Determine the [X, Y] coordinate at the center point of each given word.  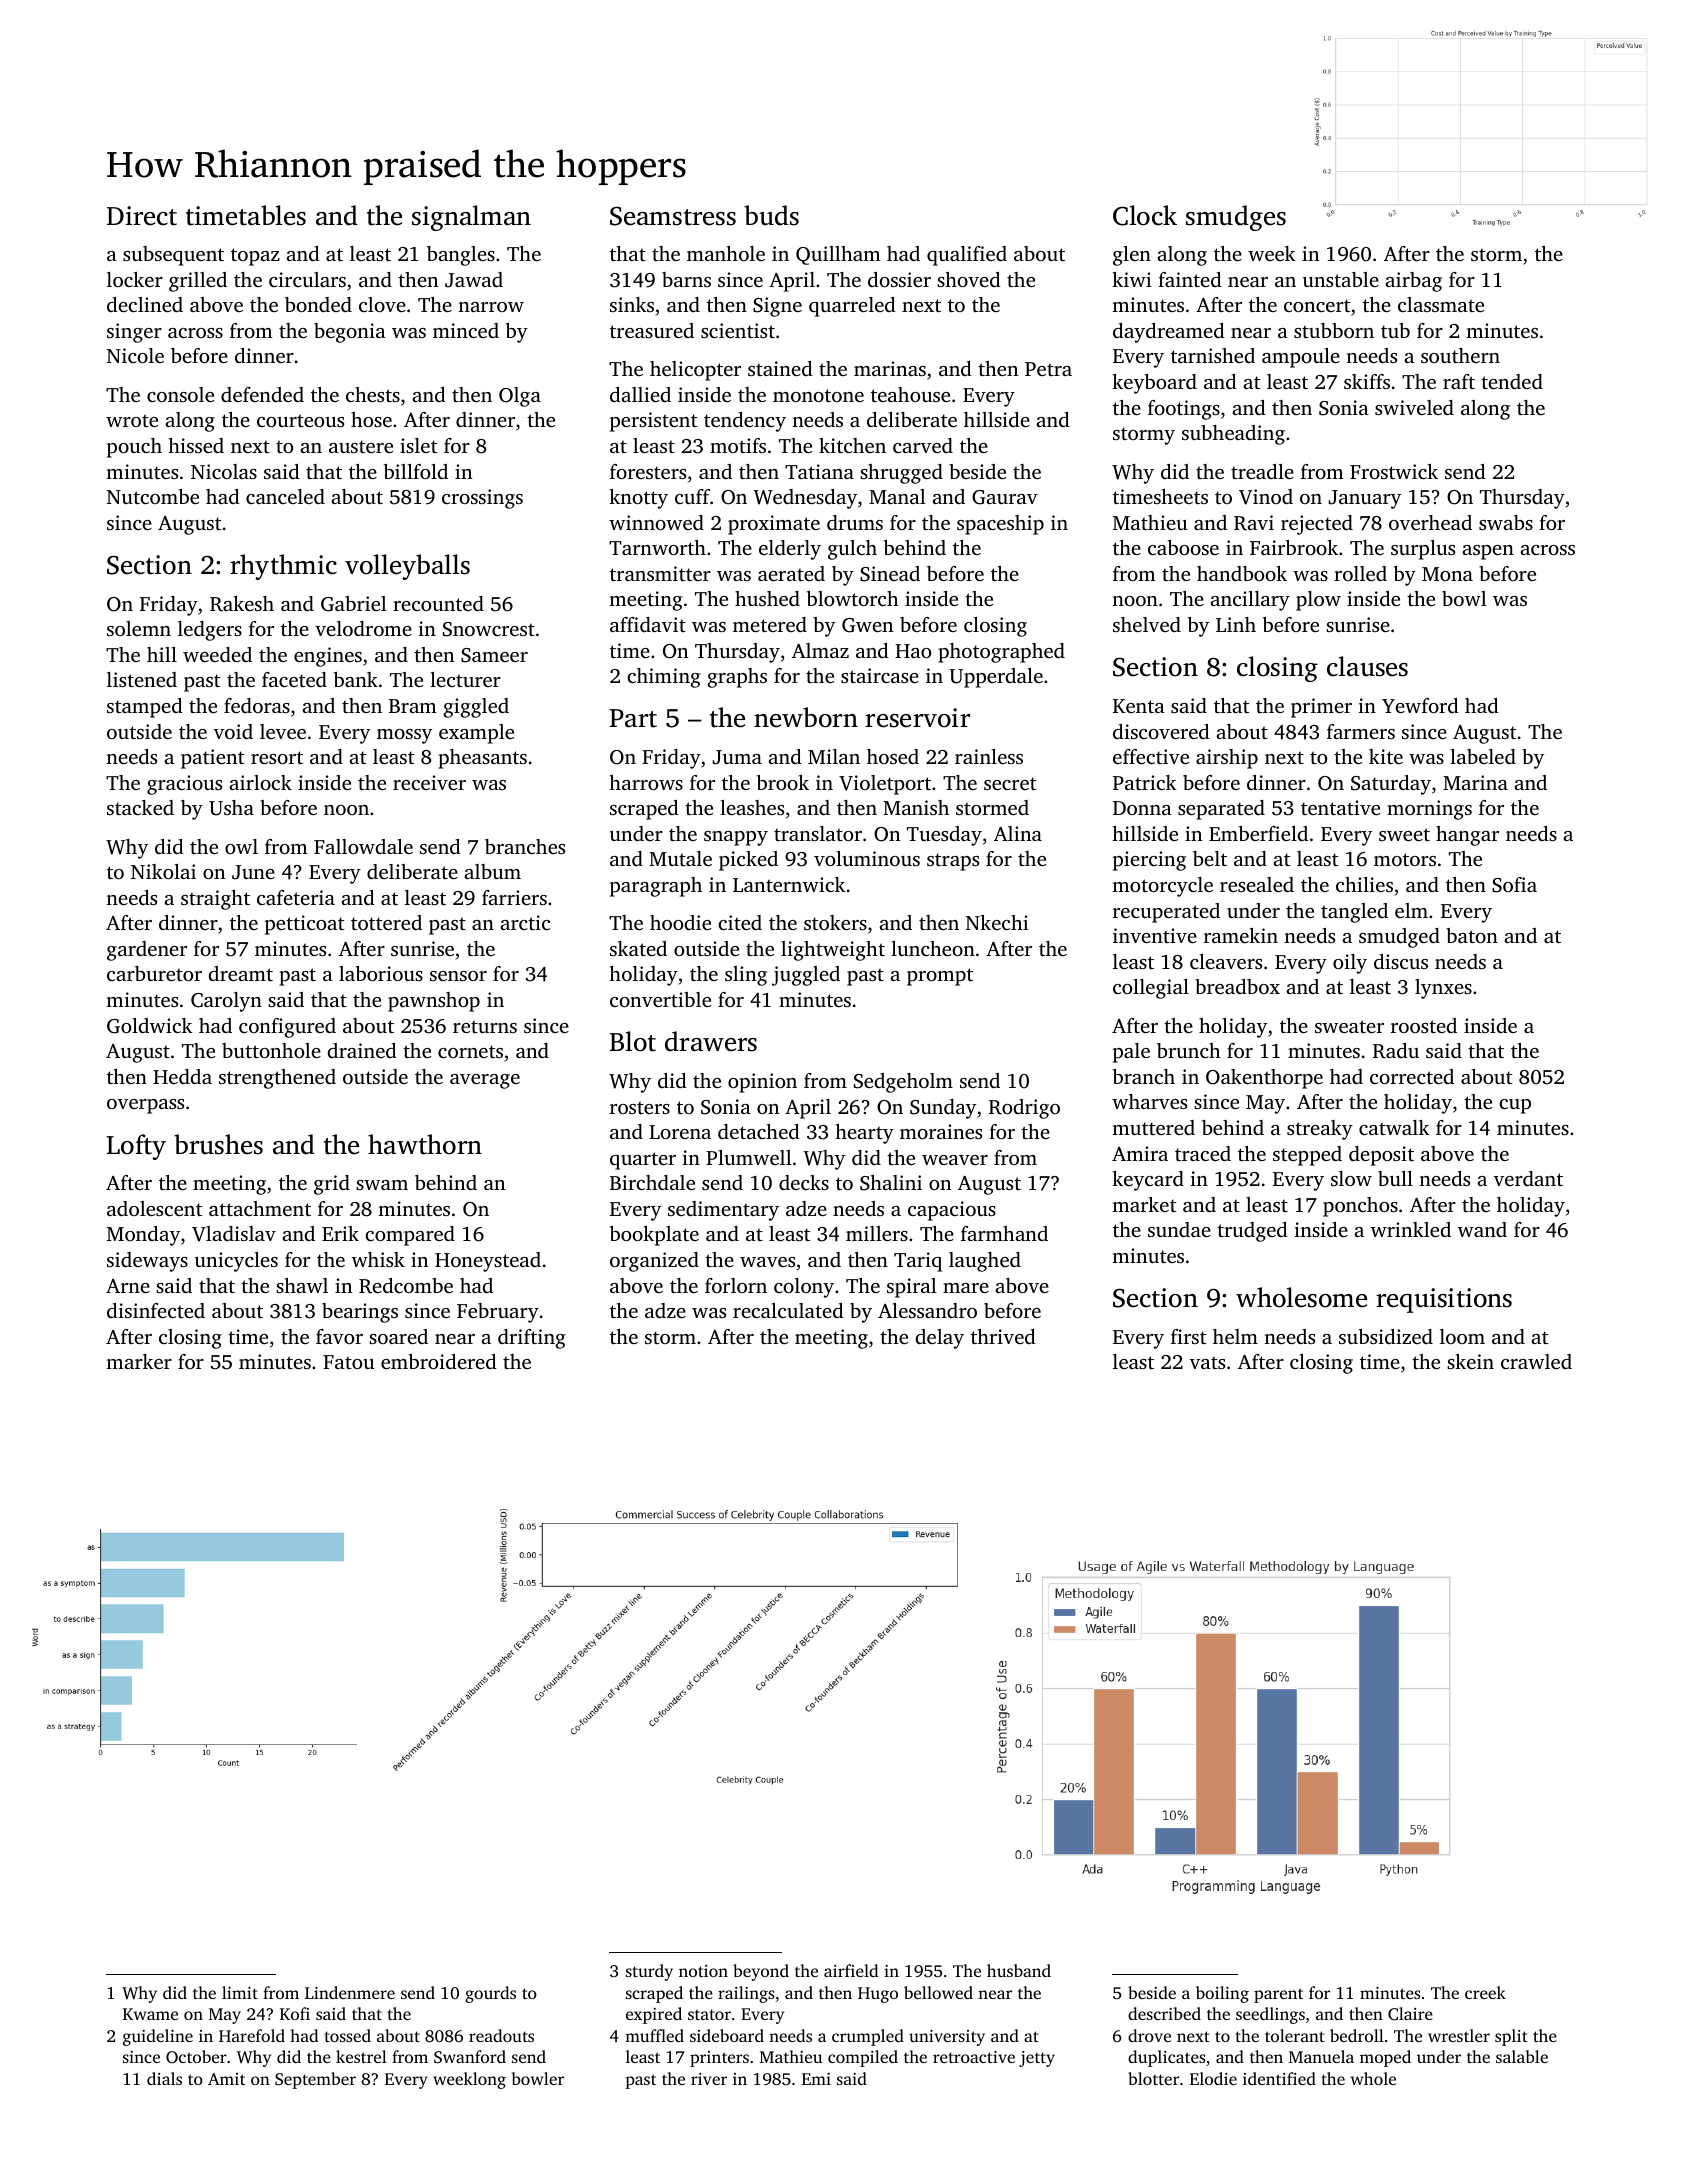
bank [356, 679]
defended [262, 394]
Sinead [890, 574]
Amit [226, 2079]
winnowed [656, 522]
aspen [1488, 552]
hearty [864, 1134]
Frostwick [1394, 471]
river [709, 2079]
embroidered [439, 1361]
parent [1278, 1995]
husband [1019, 1970]
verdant [1528, 1178]
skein [1470, 1361]
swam [382, 1185]
